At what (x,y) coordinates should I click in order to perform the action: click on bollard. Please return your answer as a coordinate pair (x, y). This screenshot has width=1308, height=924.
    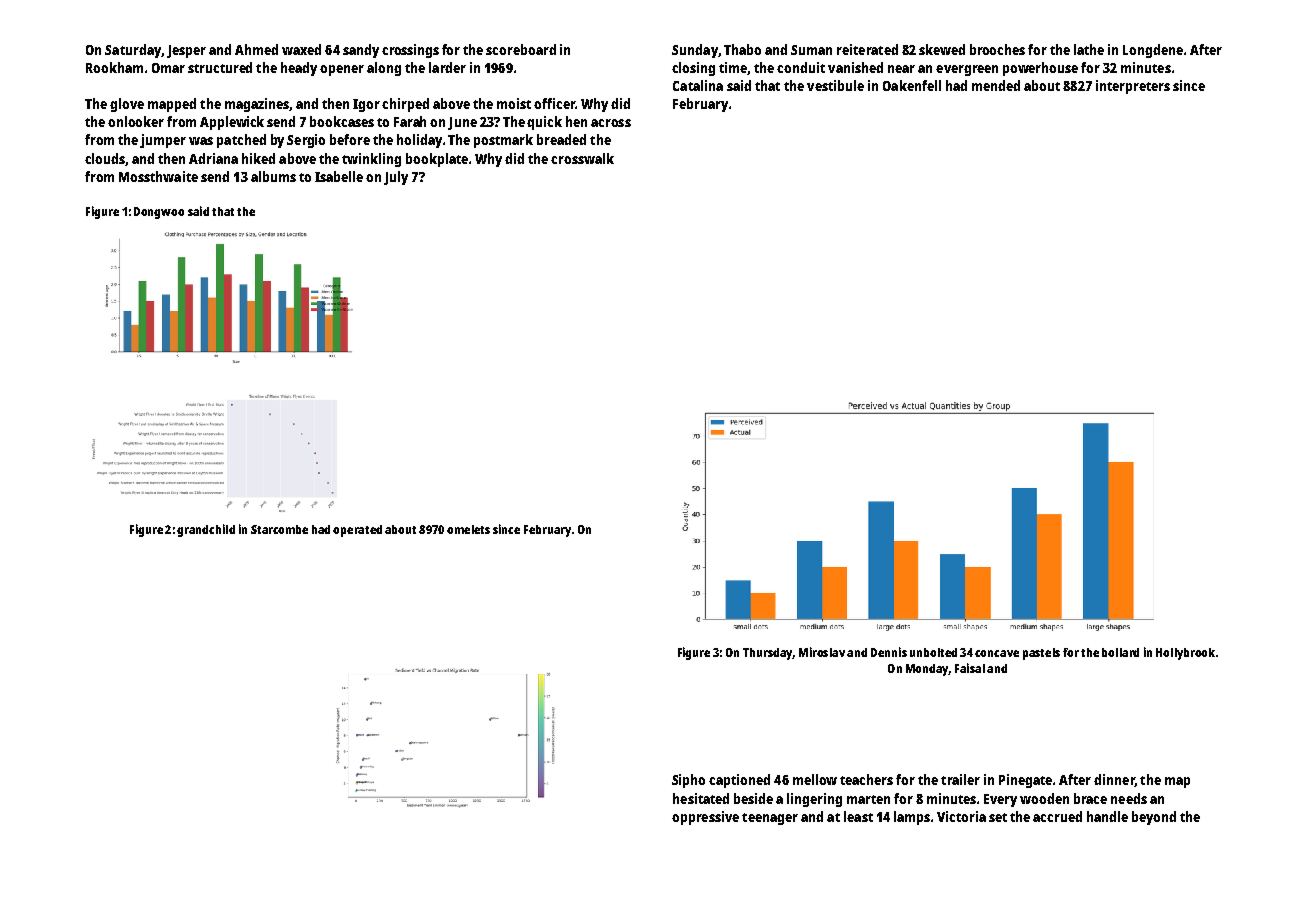
    Looking at the image, I should click on (1120, 652).
